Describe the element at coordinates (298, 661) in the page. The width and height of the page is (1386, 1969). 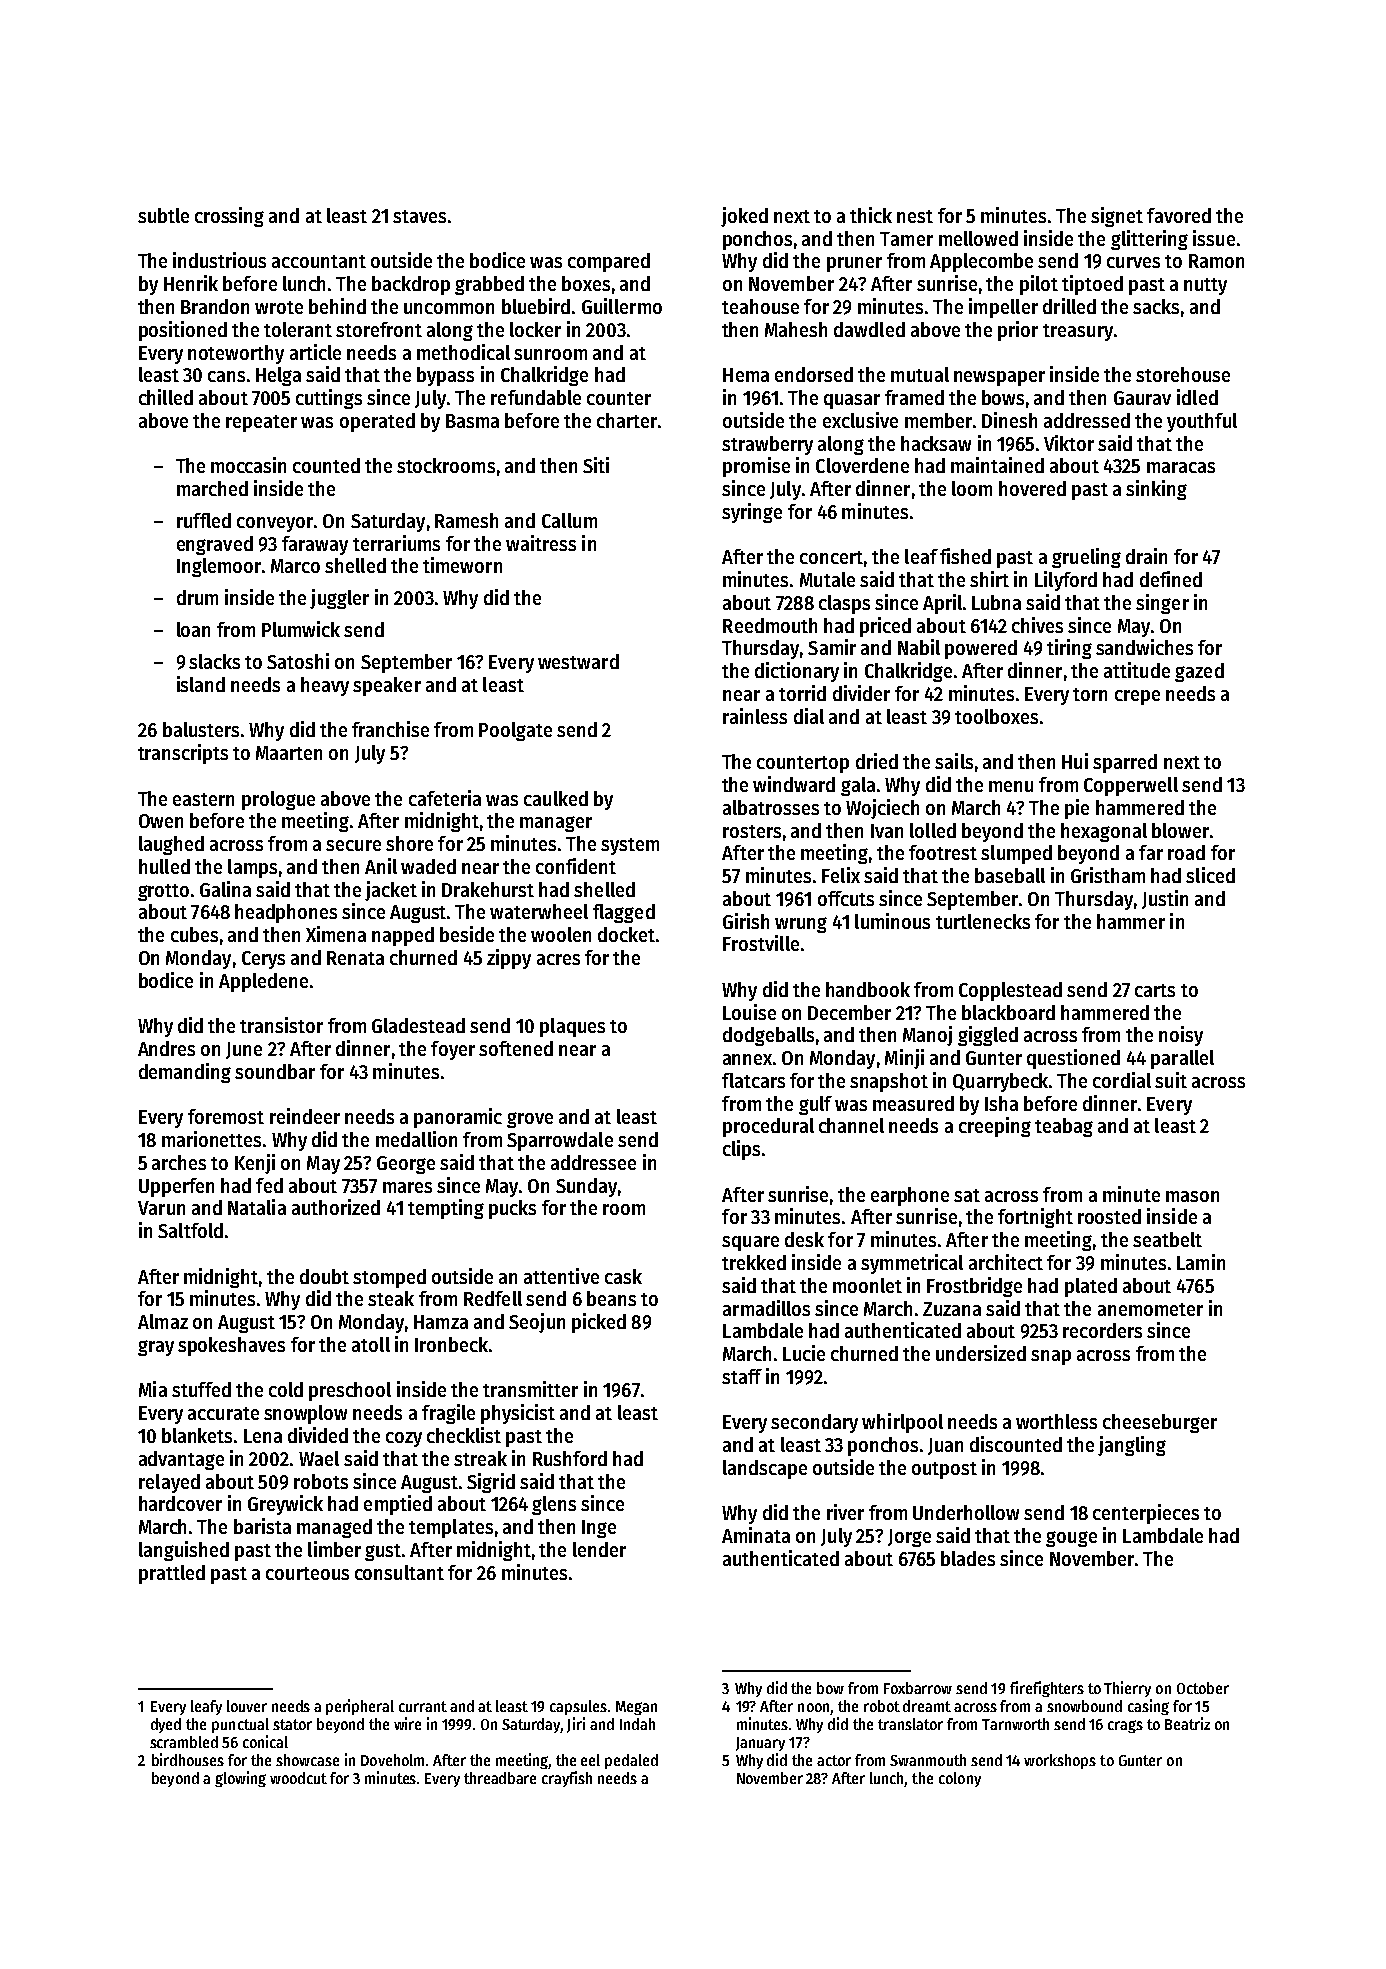
I see `Satoshi` at that location.
